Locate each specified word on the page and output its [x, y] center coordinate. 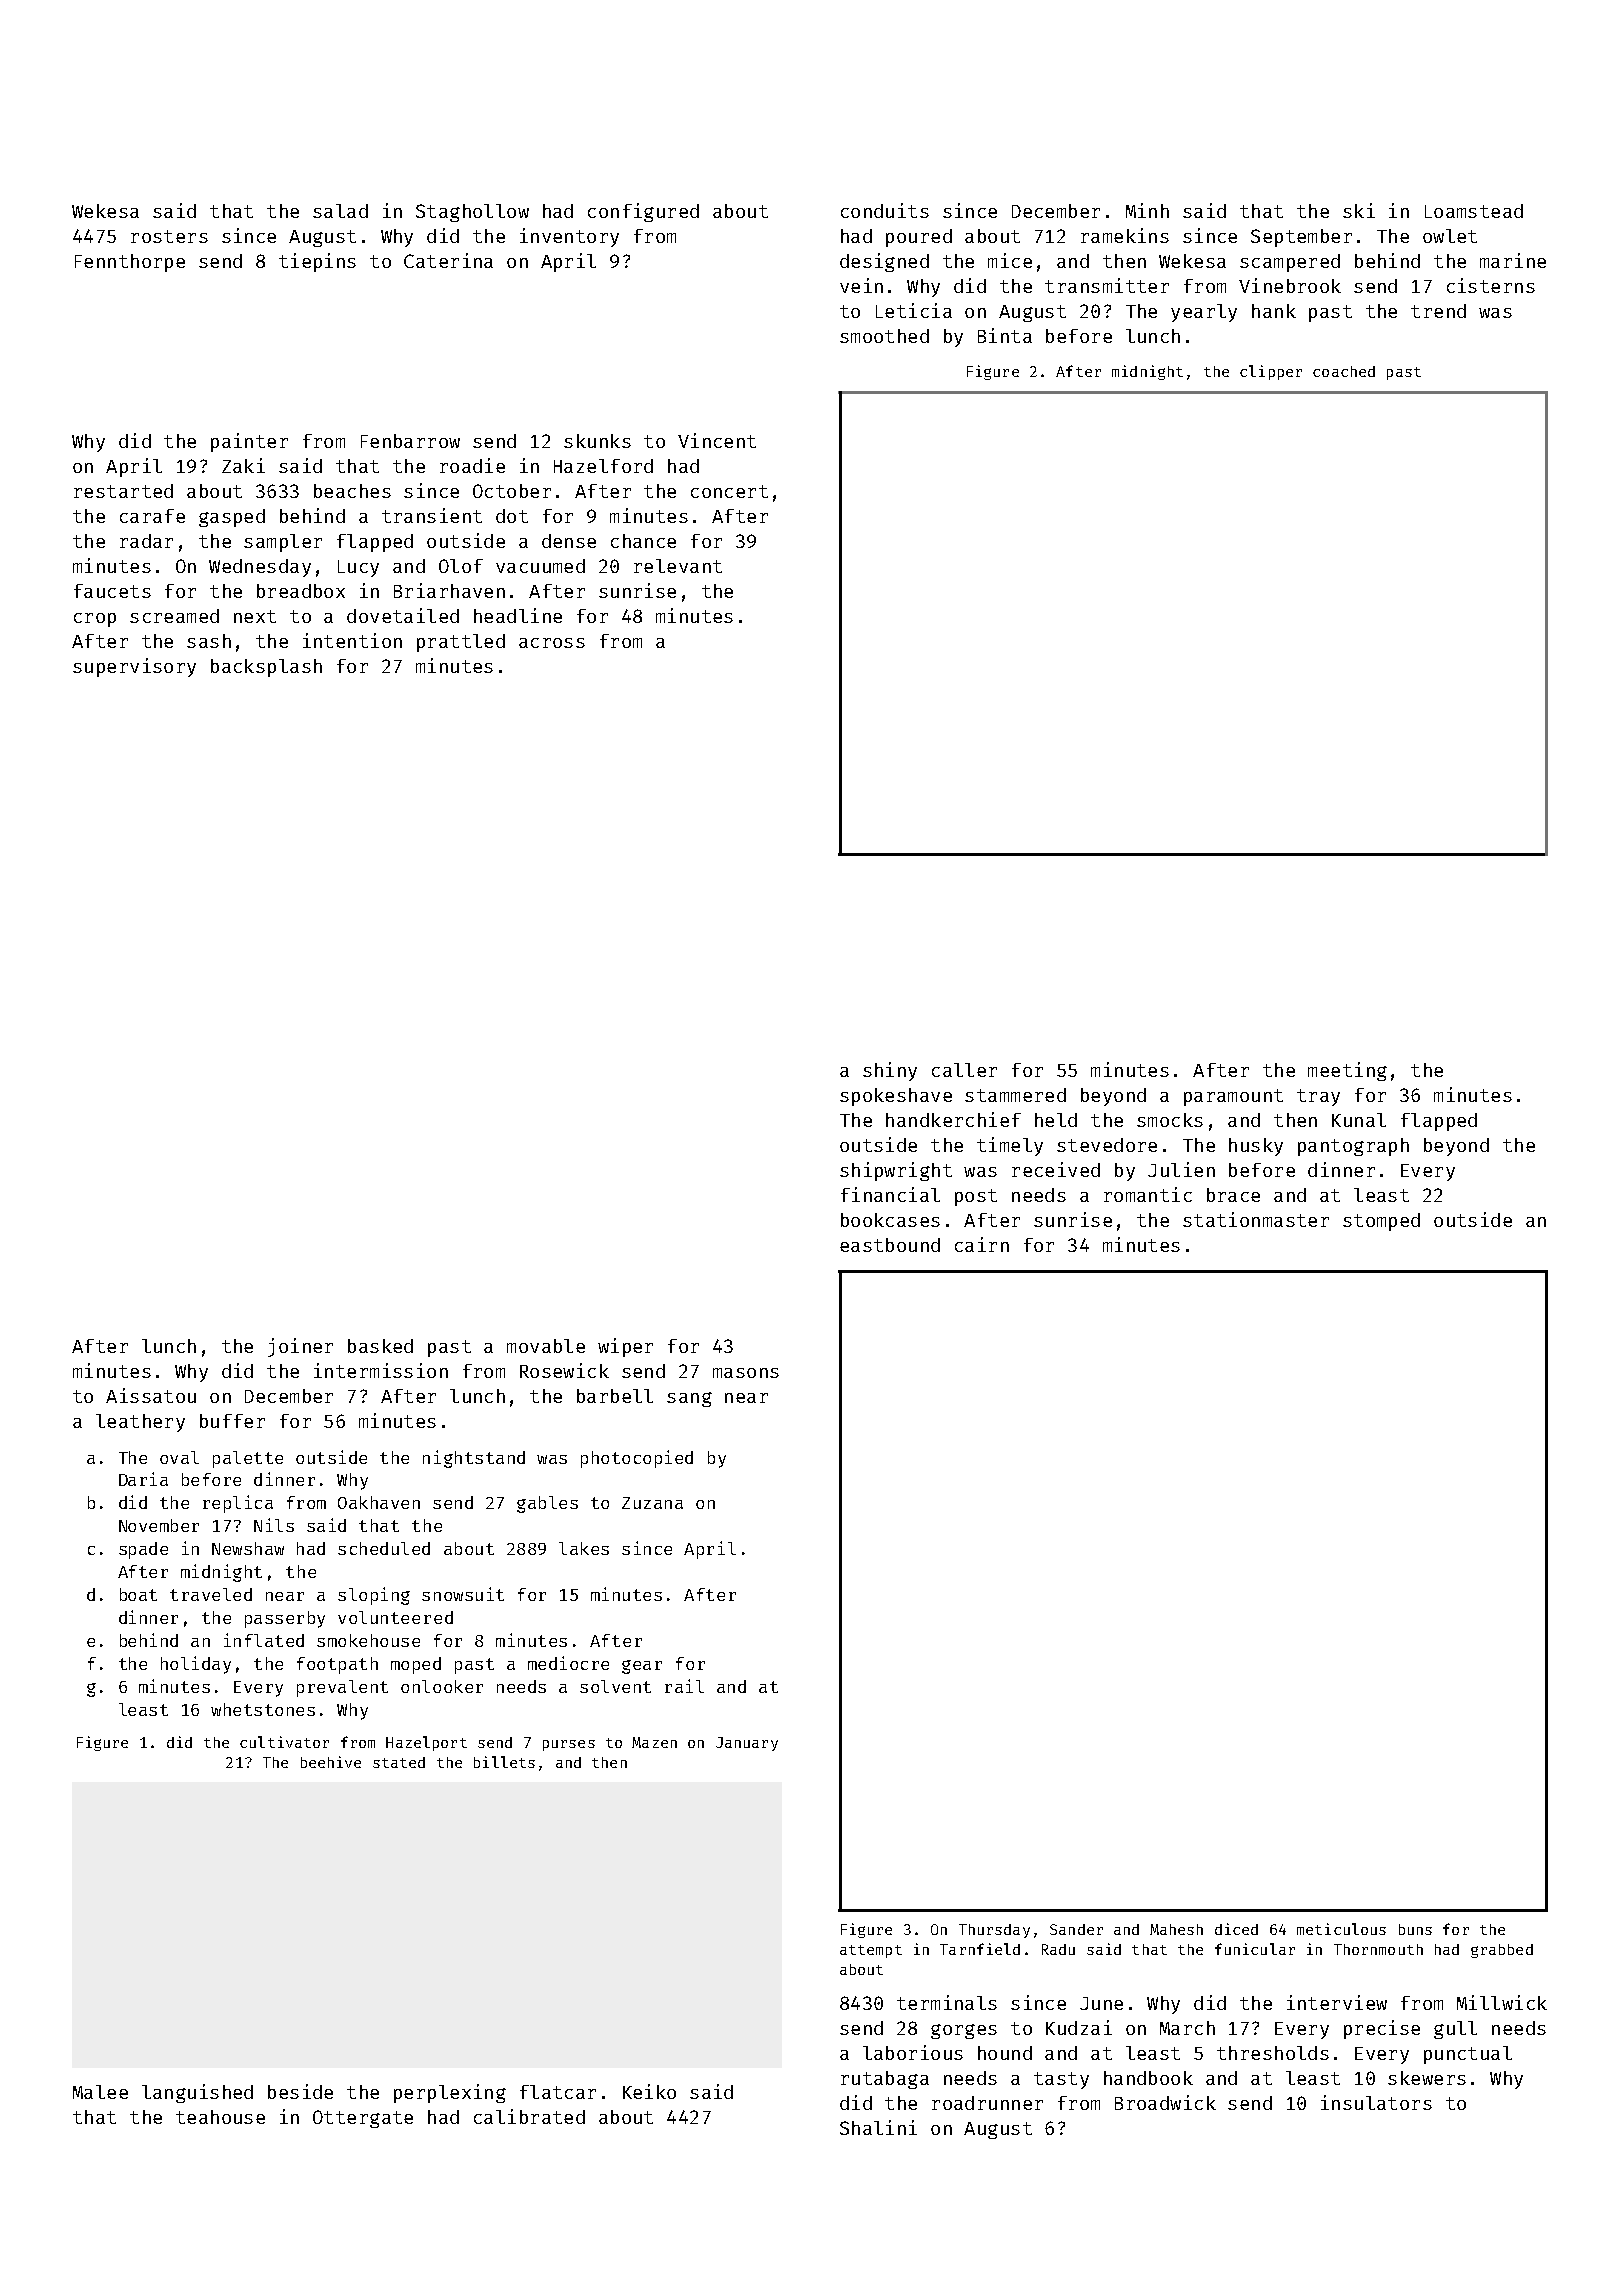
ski [1359, 210]
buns [1415, 1929]
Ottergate [363, 2119]
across [552, 643]
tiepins [317, 262]
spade [143, 1550]
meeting [1347, 1071]
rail [684, 1686]
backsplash [266, 668]
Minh [1147, 210]
